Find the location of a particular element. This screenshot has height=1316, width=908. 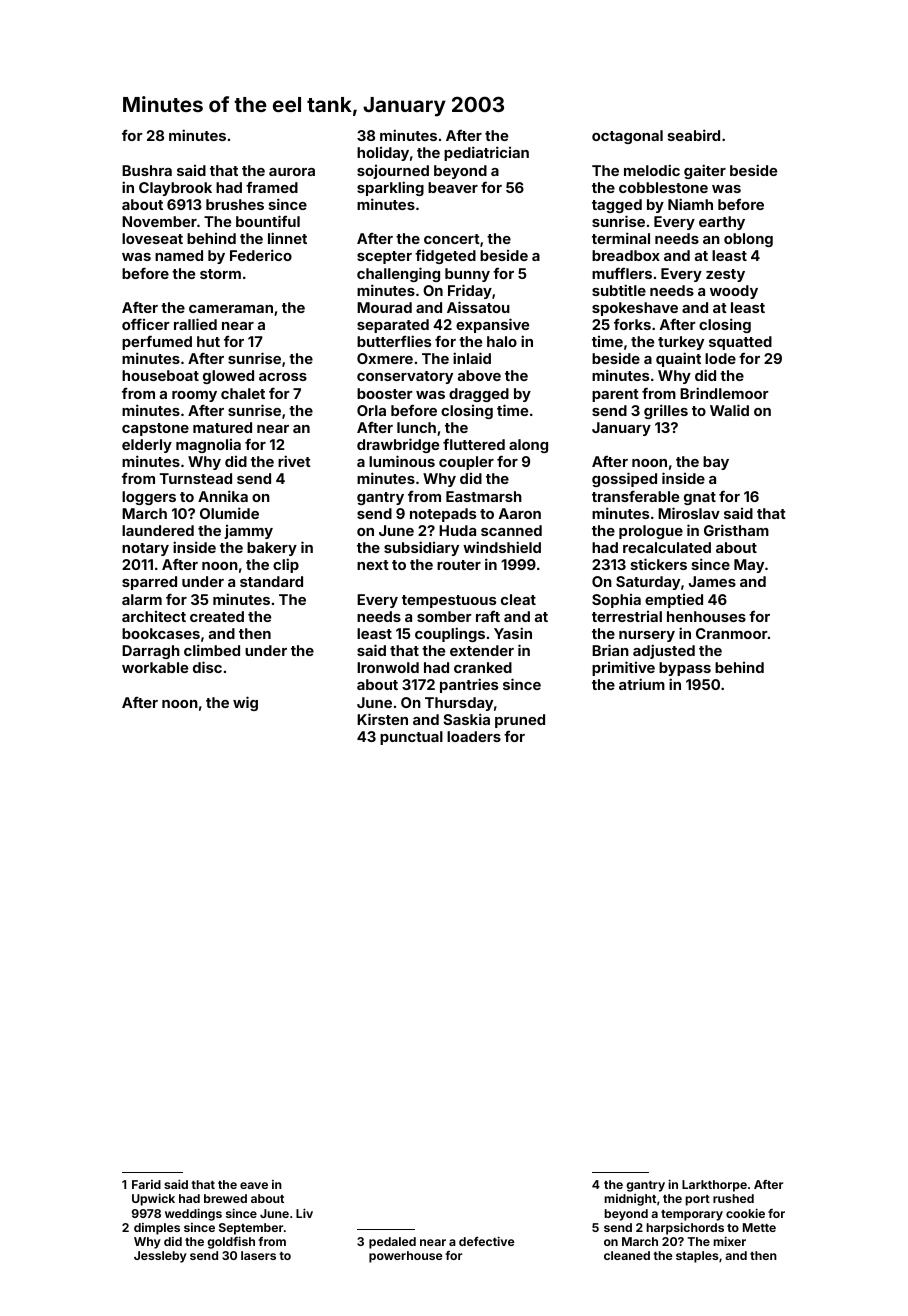

bay is located at coordinates (716, 463).
